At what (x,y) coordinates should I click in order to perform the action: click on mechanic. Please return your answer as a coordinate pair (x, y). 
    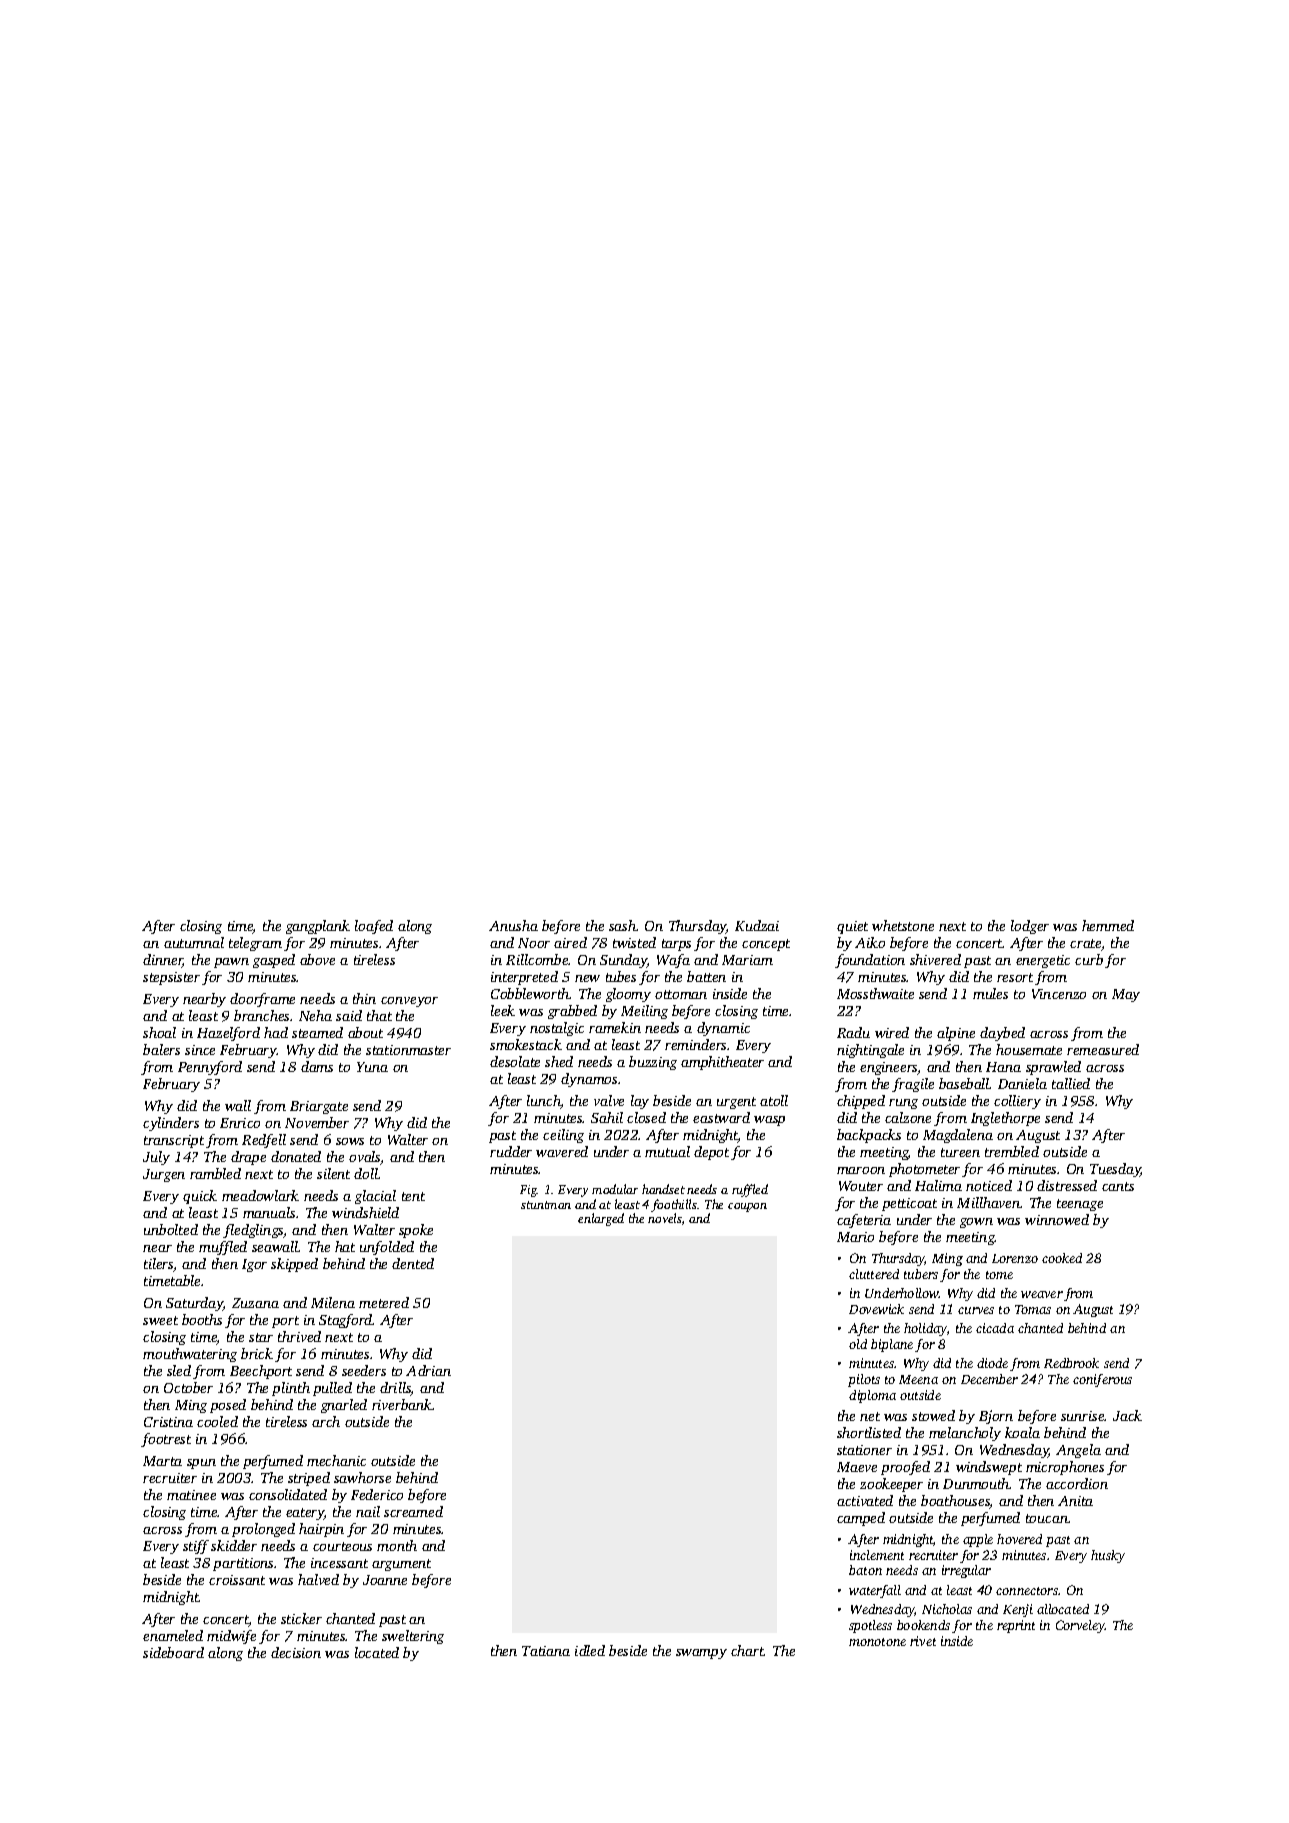
    Looking at the image, I should click on (336, 1460).
